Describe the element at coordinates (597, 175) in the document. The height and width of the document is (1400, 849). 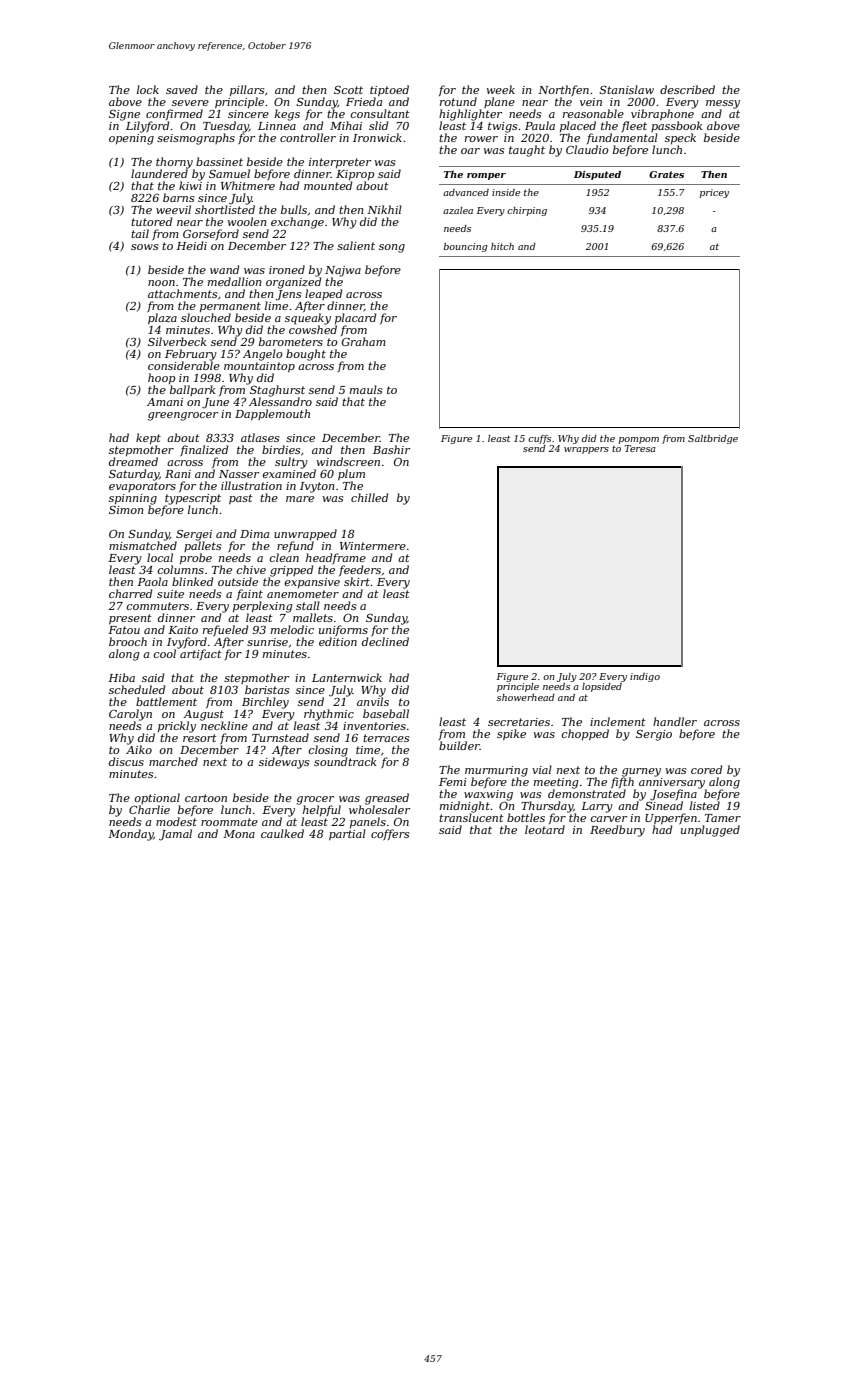
I see `Disputed` at that location.
